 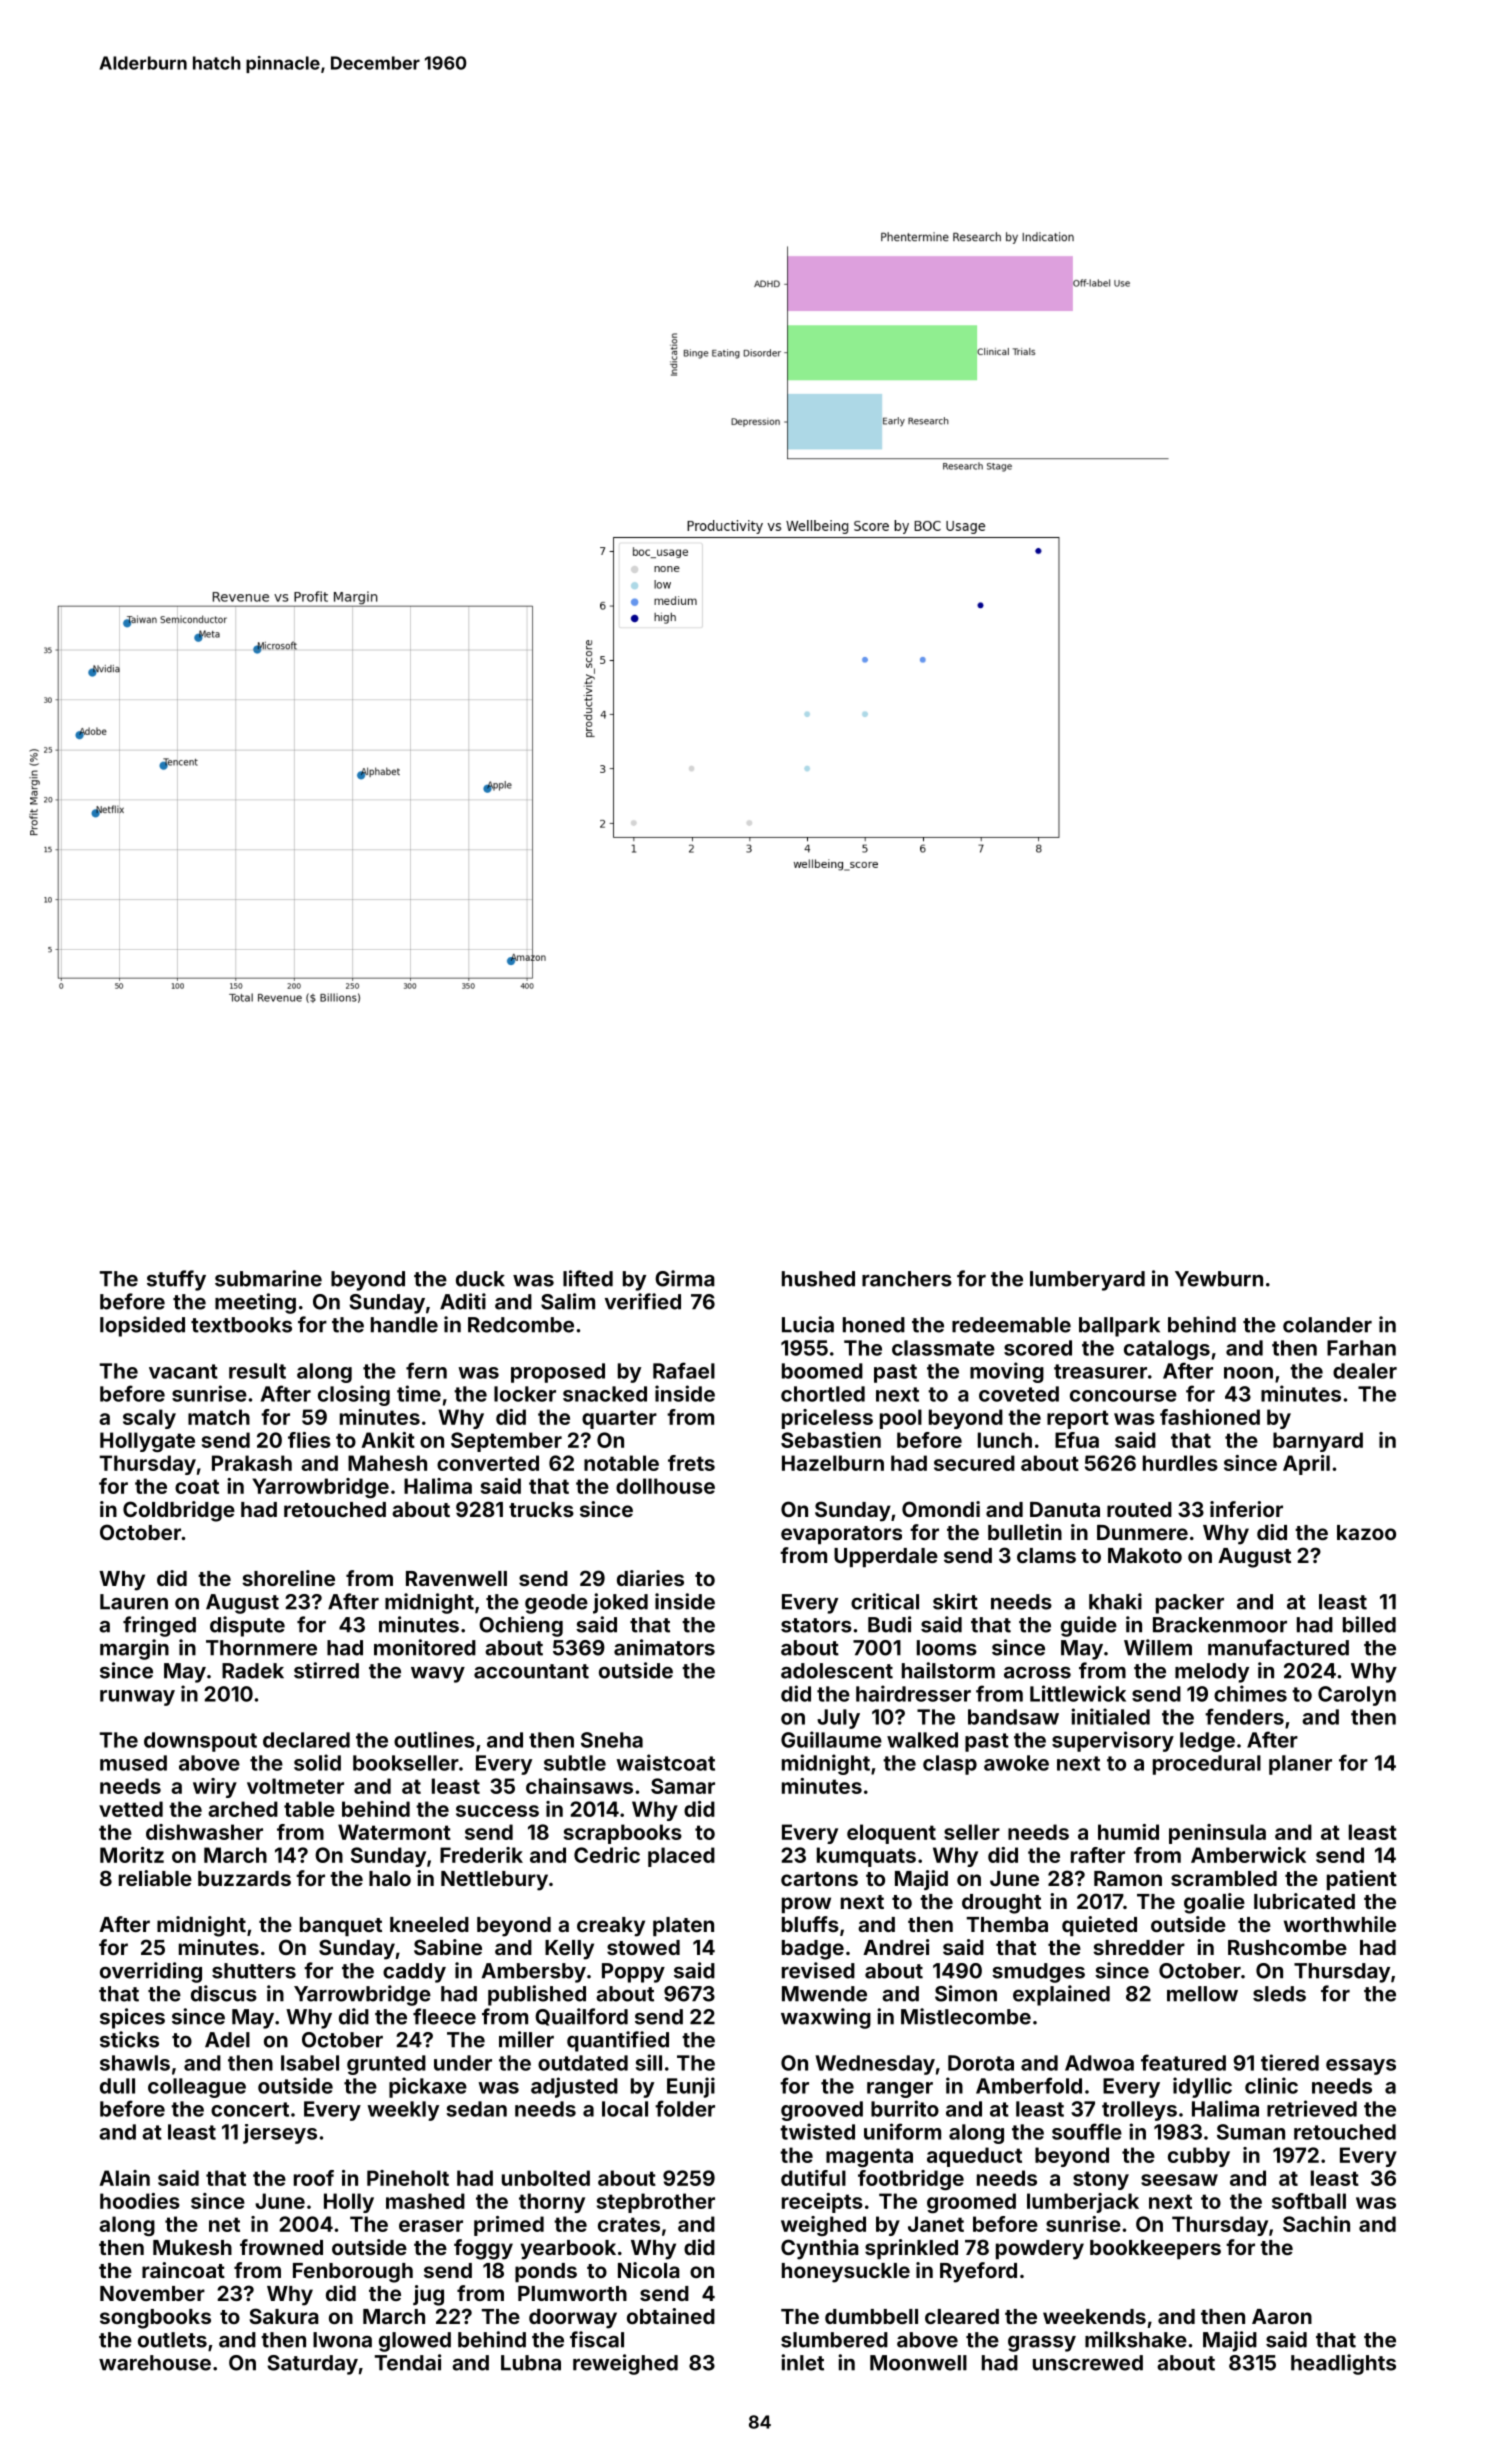 What do you see at coordinates (802, 2362) in the page?
I see `inlet` at bounding box center [802, 2362].
